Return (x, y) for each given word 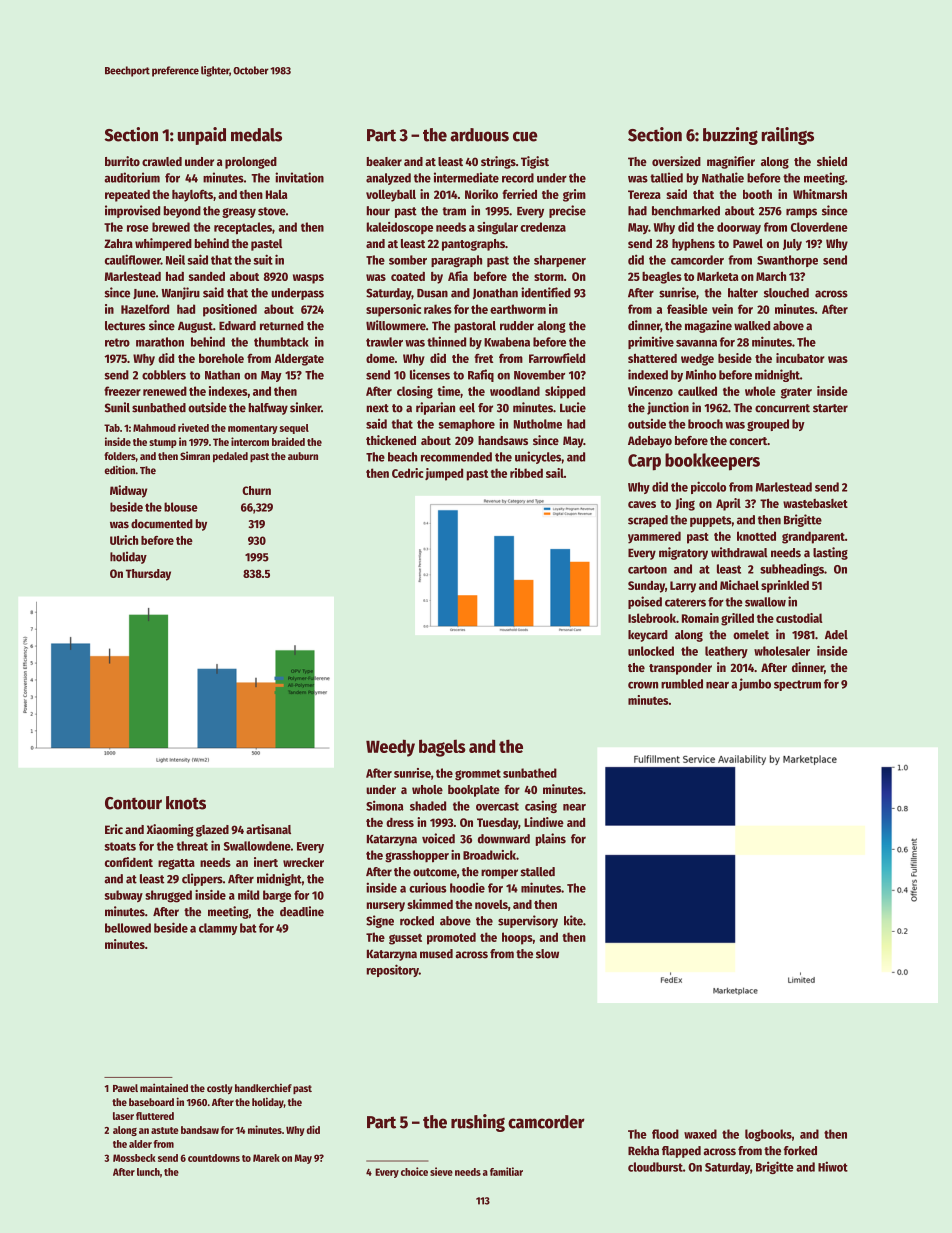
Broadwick (489, 855)
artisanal (268, 829)
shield (832, 161)
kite (573, 920)
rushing (478, 1123)
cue (525, 136)
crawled (162, 161)
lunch (148, 1172)
